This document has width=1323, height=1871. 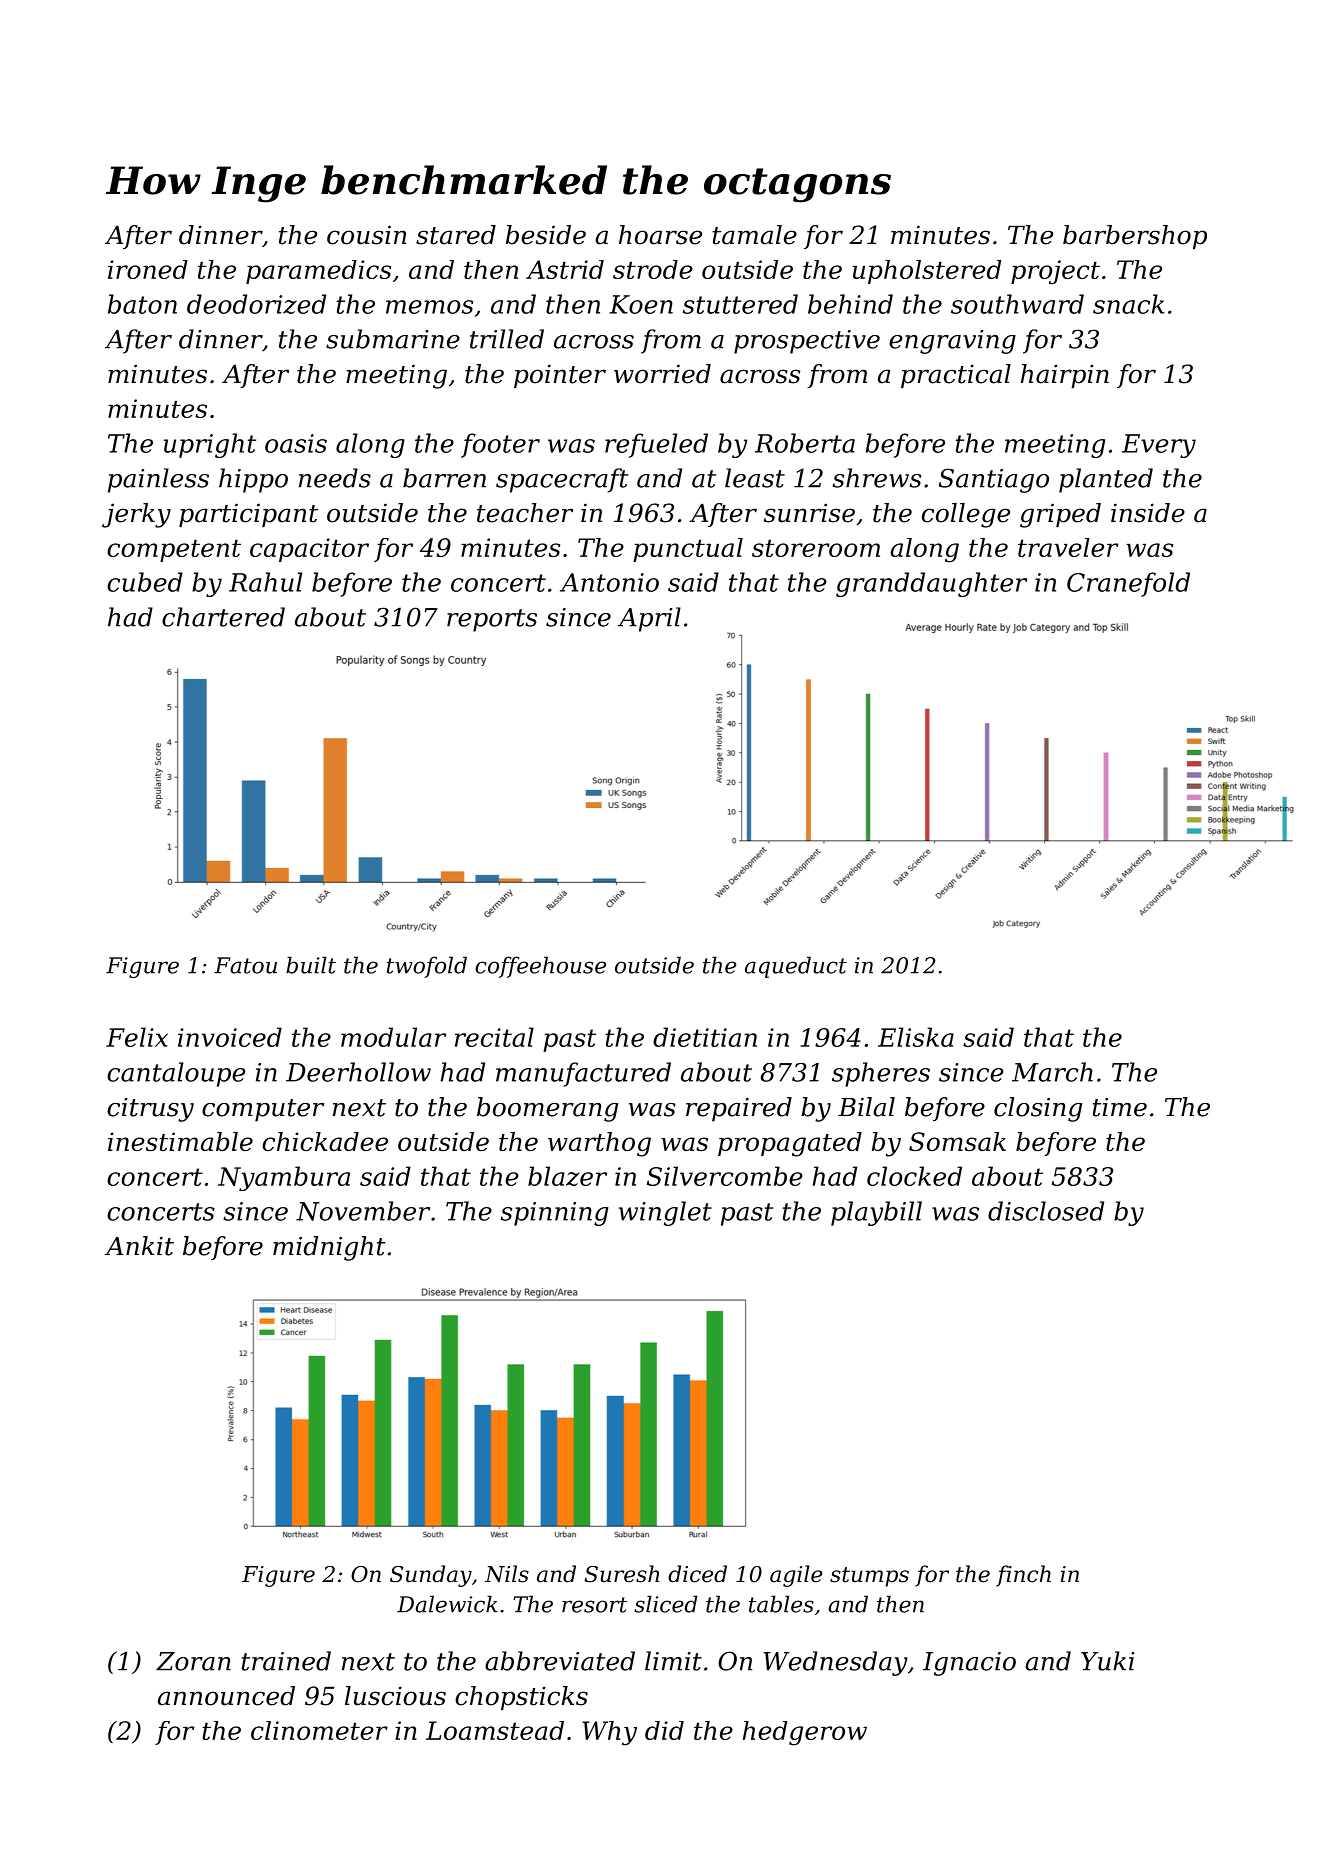 I want to click on clinometer, so click(x=319, y=1730).
